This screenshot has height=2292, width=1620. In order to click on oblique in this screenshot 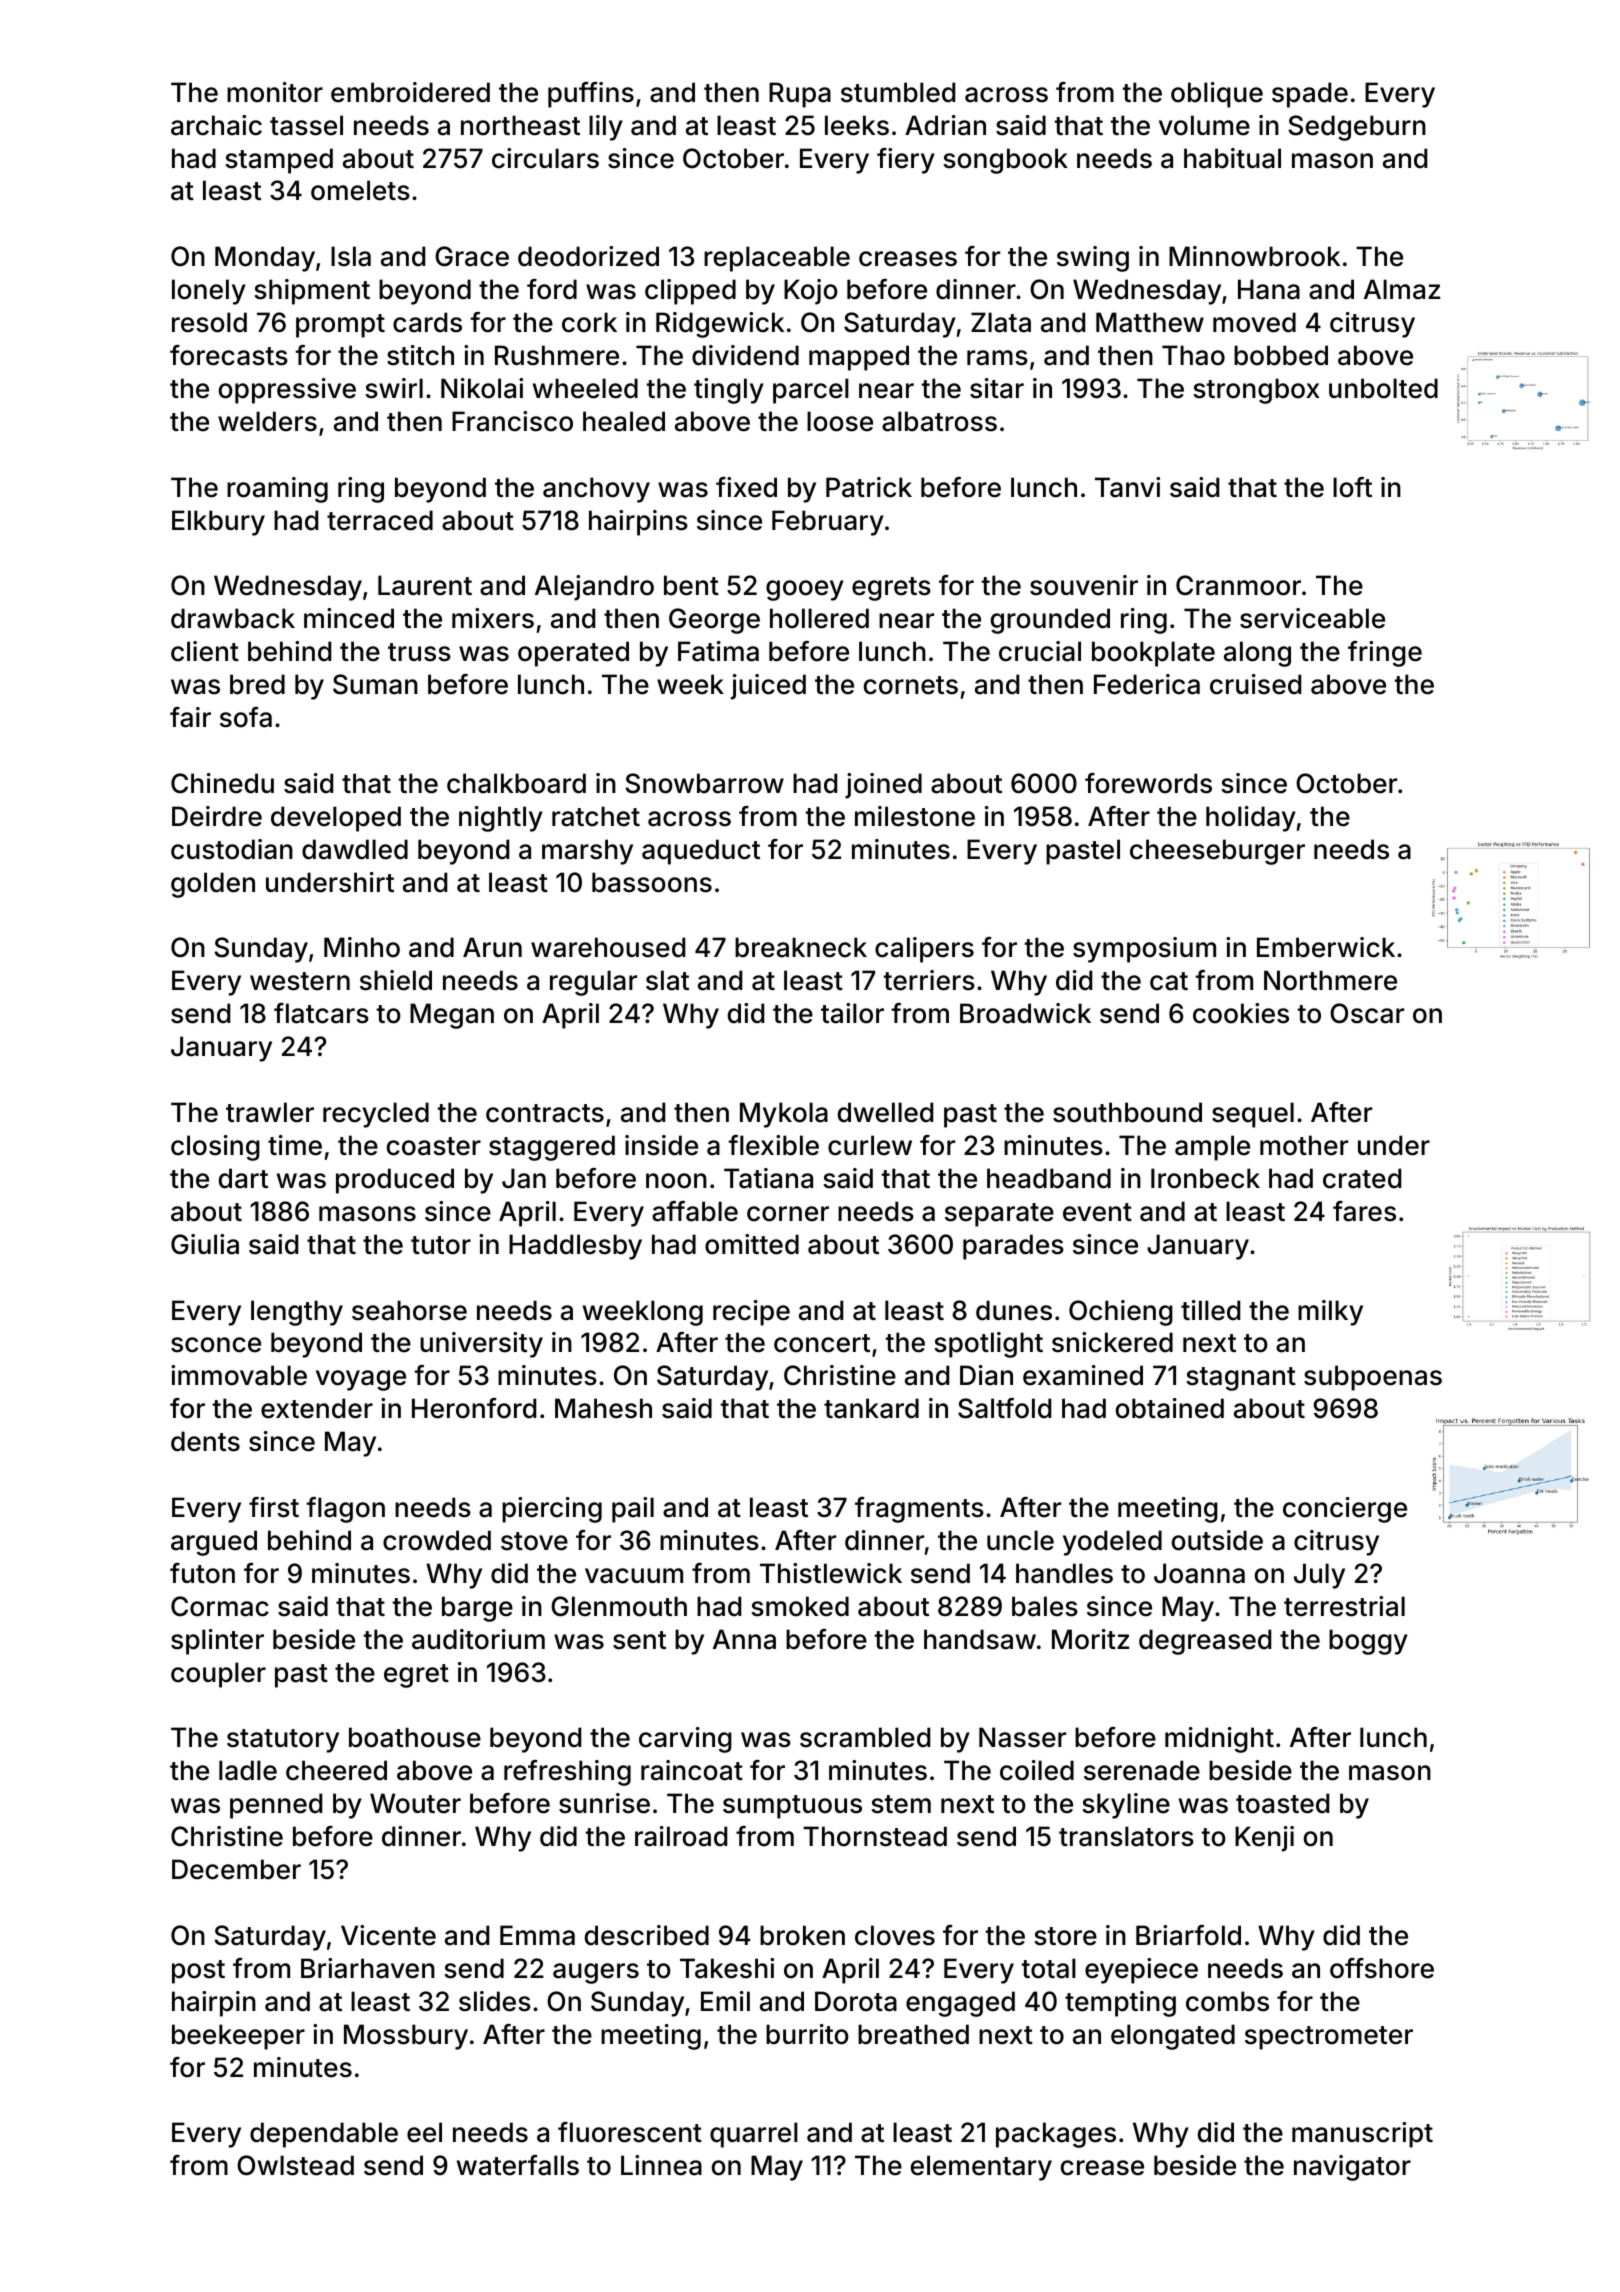, I will do `click(1217, 95)`.
